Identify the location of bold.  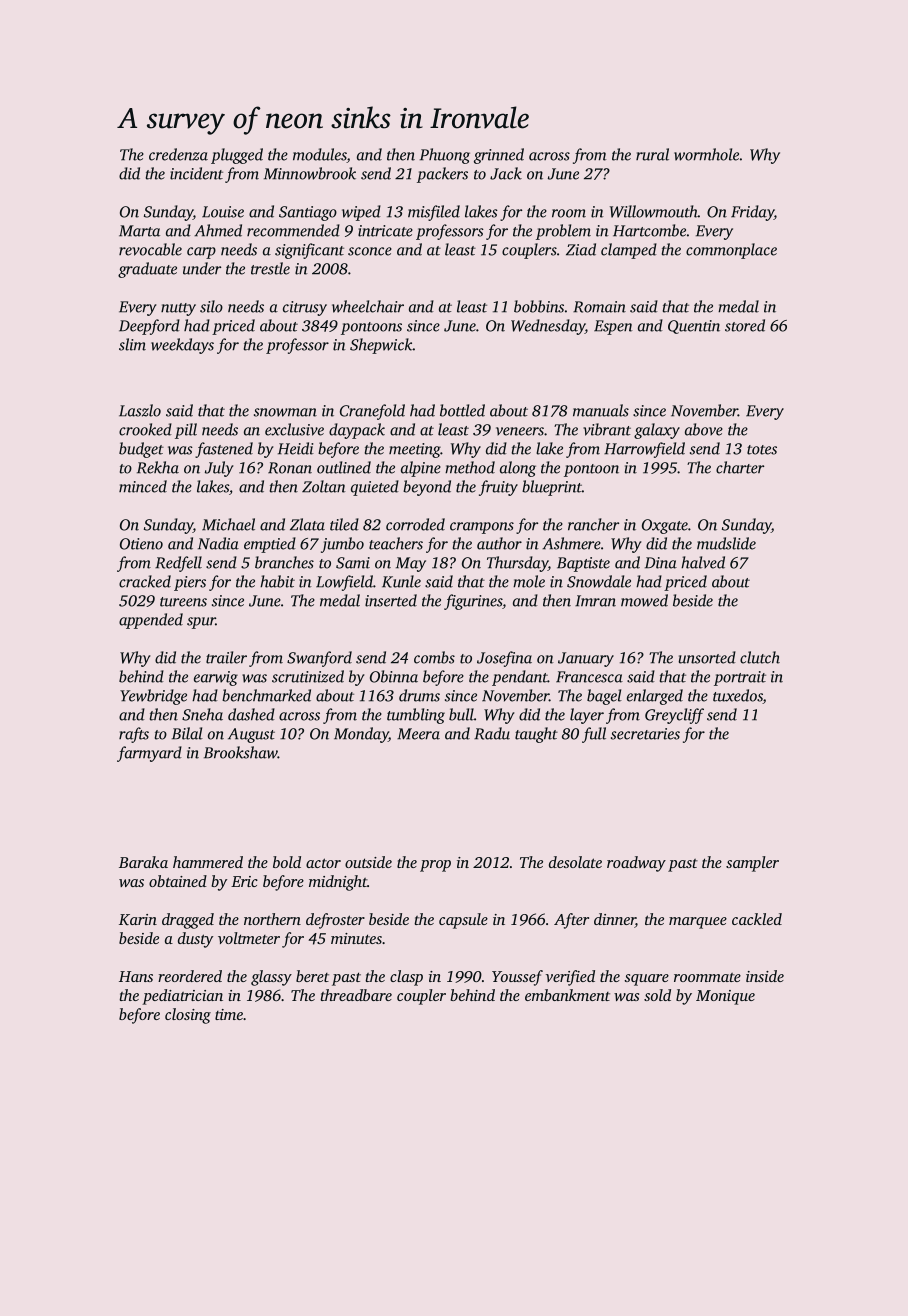
(287, 862).
